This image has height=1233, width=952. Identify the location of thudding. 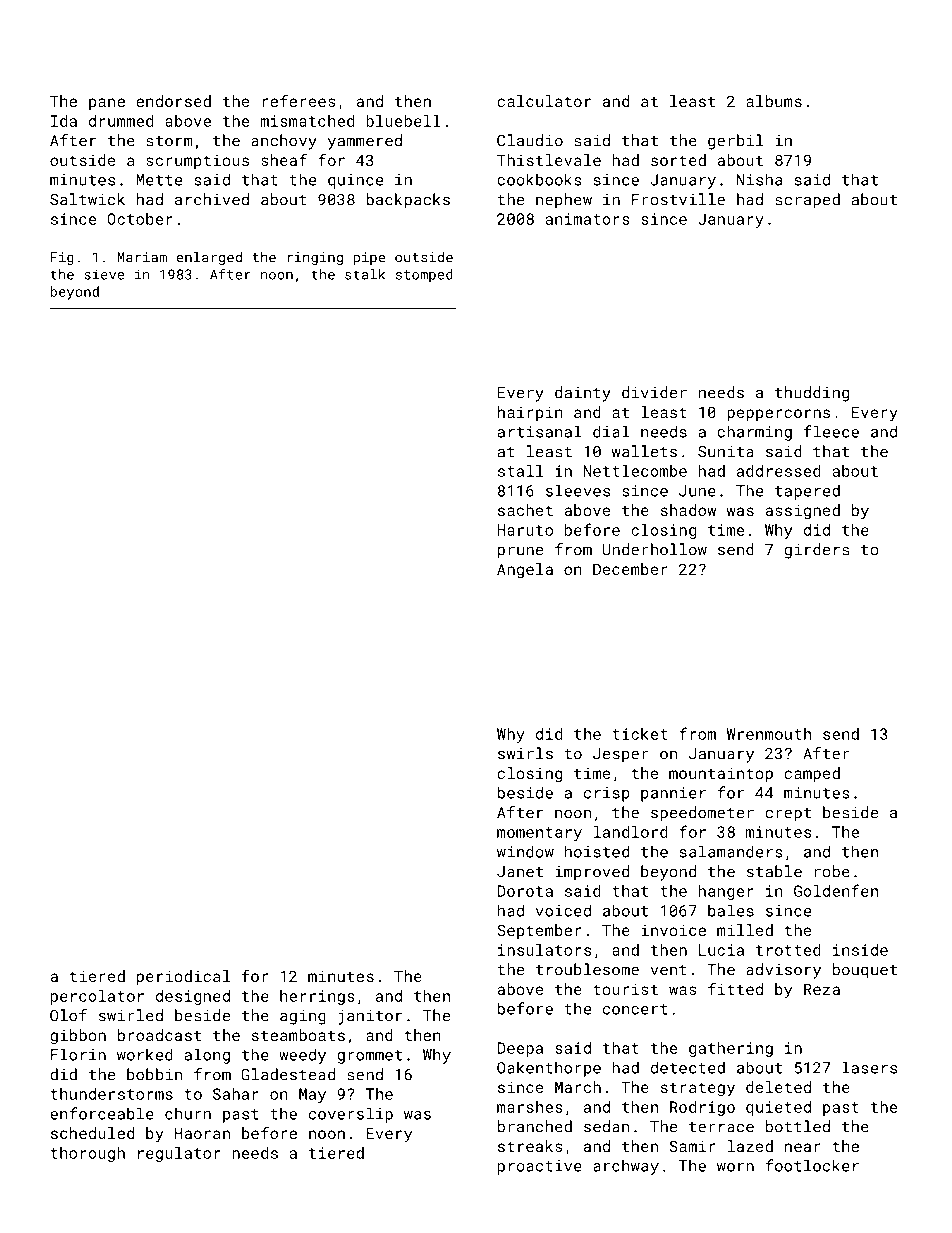
(812, 394).
